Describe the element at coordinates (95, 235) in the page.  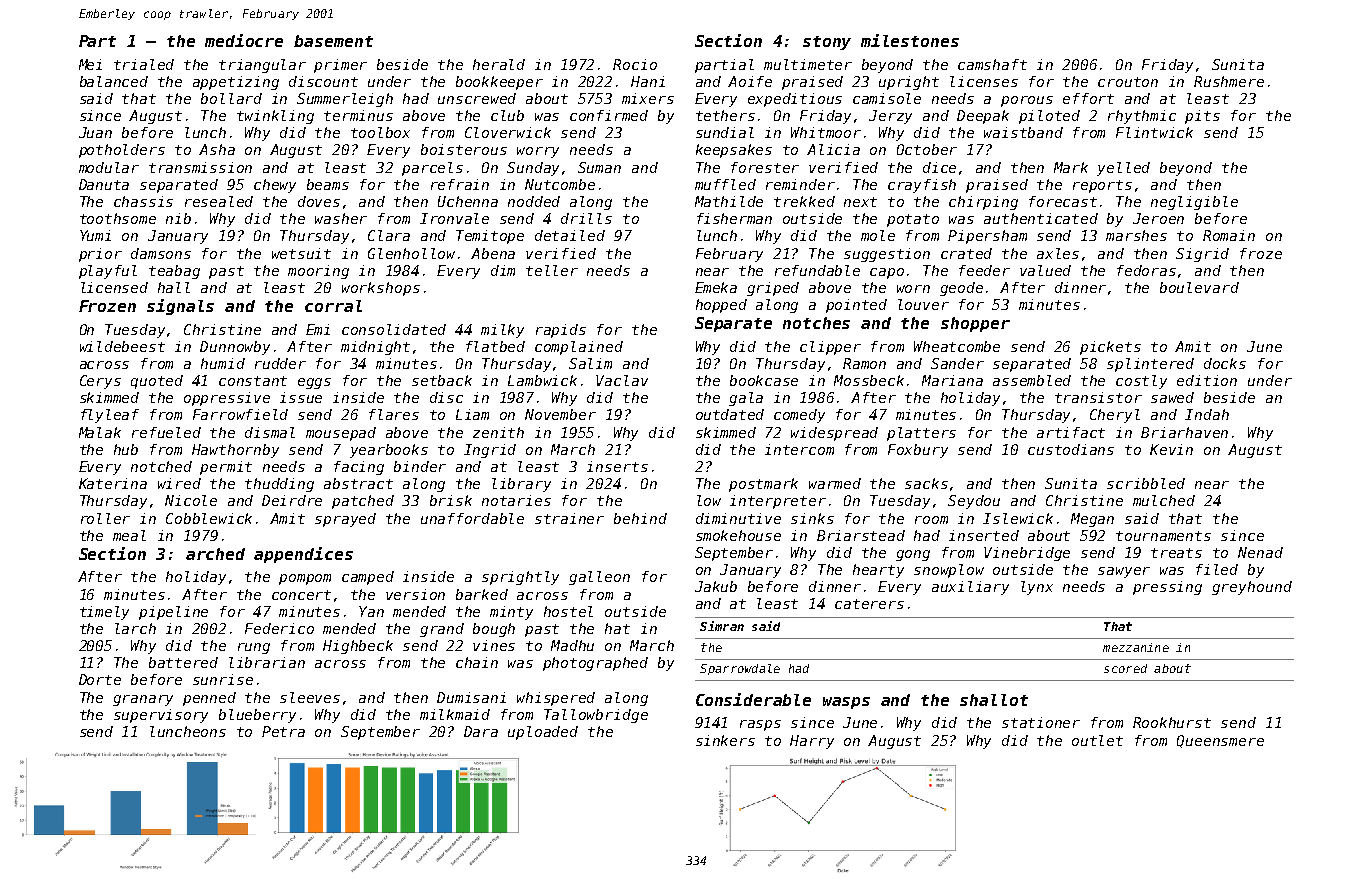
I see `Yumi` at that location.
